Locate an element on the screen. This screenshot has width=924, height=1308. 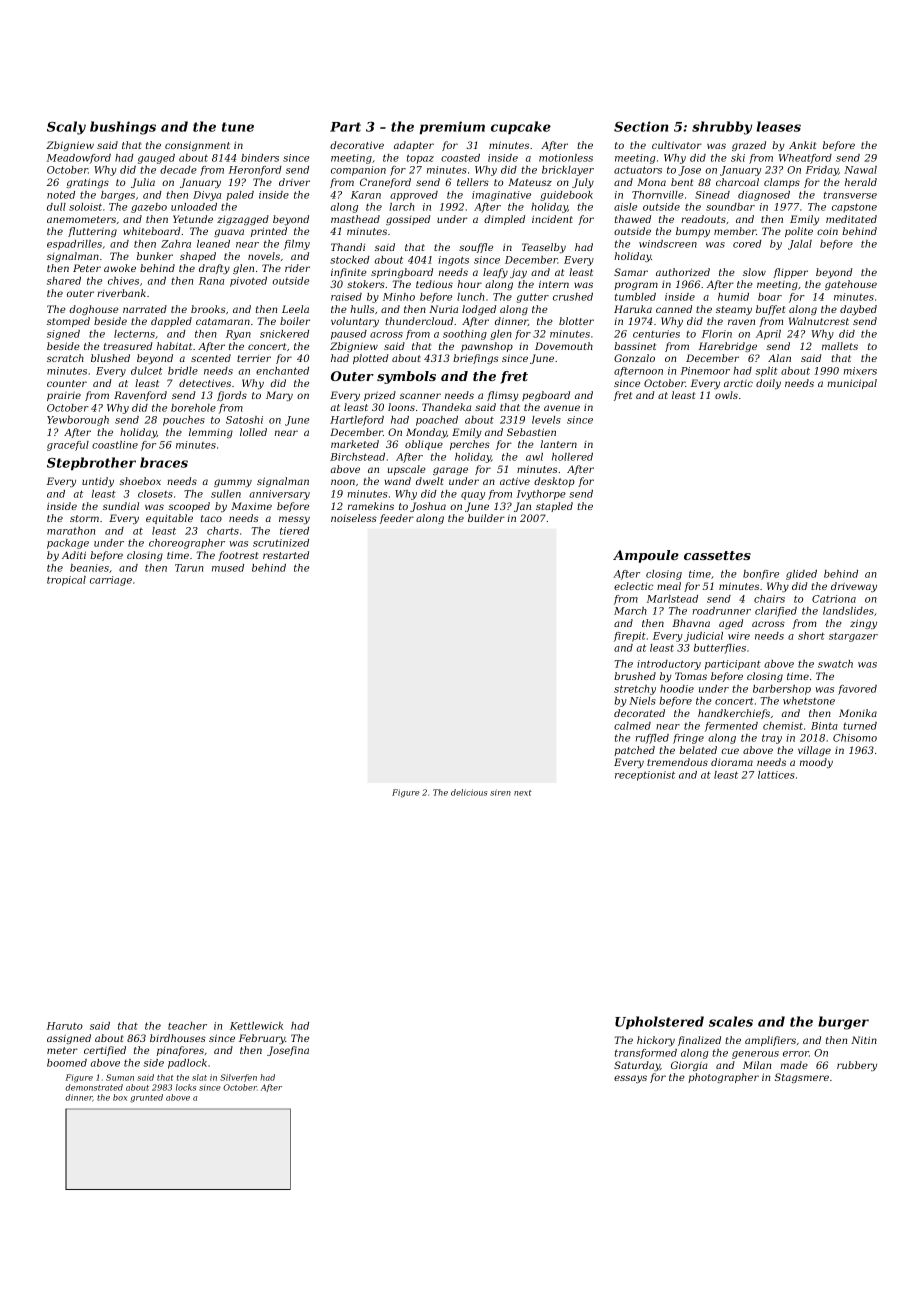
firepit is located at coordinates (630, 637).
